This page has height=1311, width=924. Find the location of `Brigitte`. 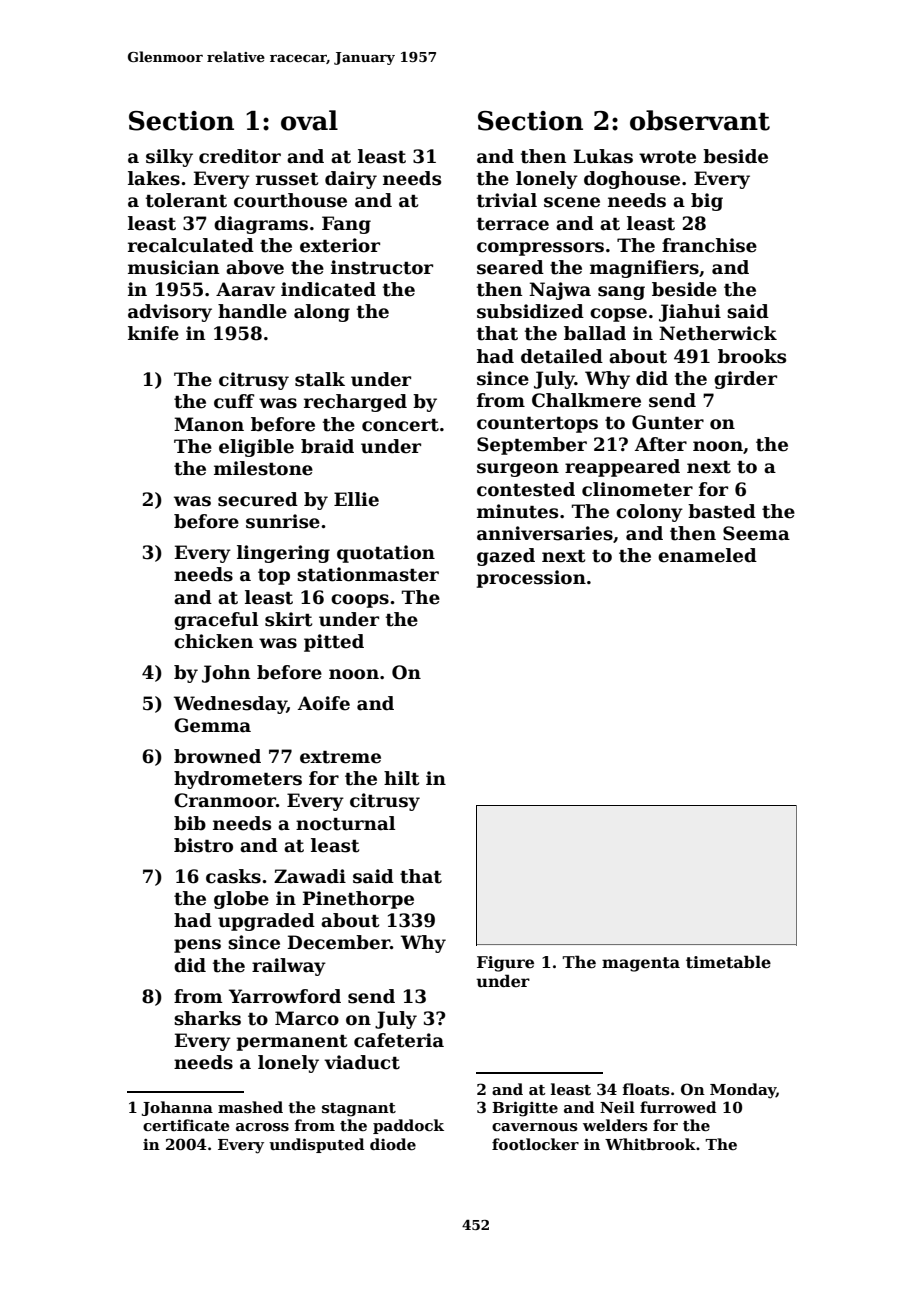

Brigitte is located at coordinates (525, 1109).
